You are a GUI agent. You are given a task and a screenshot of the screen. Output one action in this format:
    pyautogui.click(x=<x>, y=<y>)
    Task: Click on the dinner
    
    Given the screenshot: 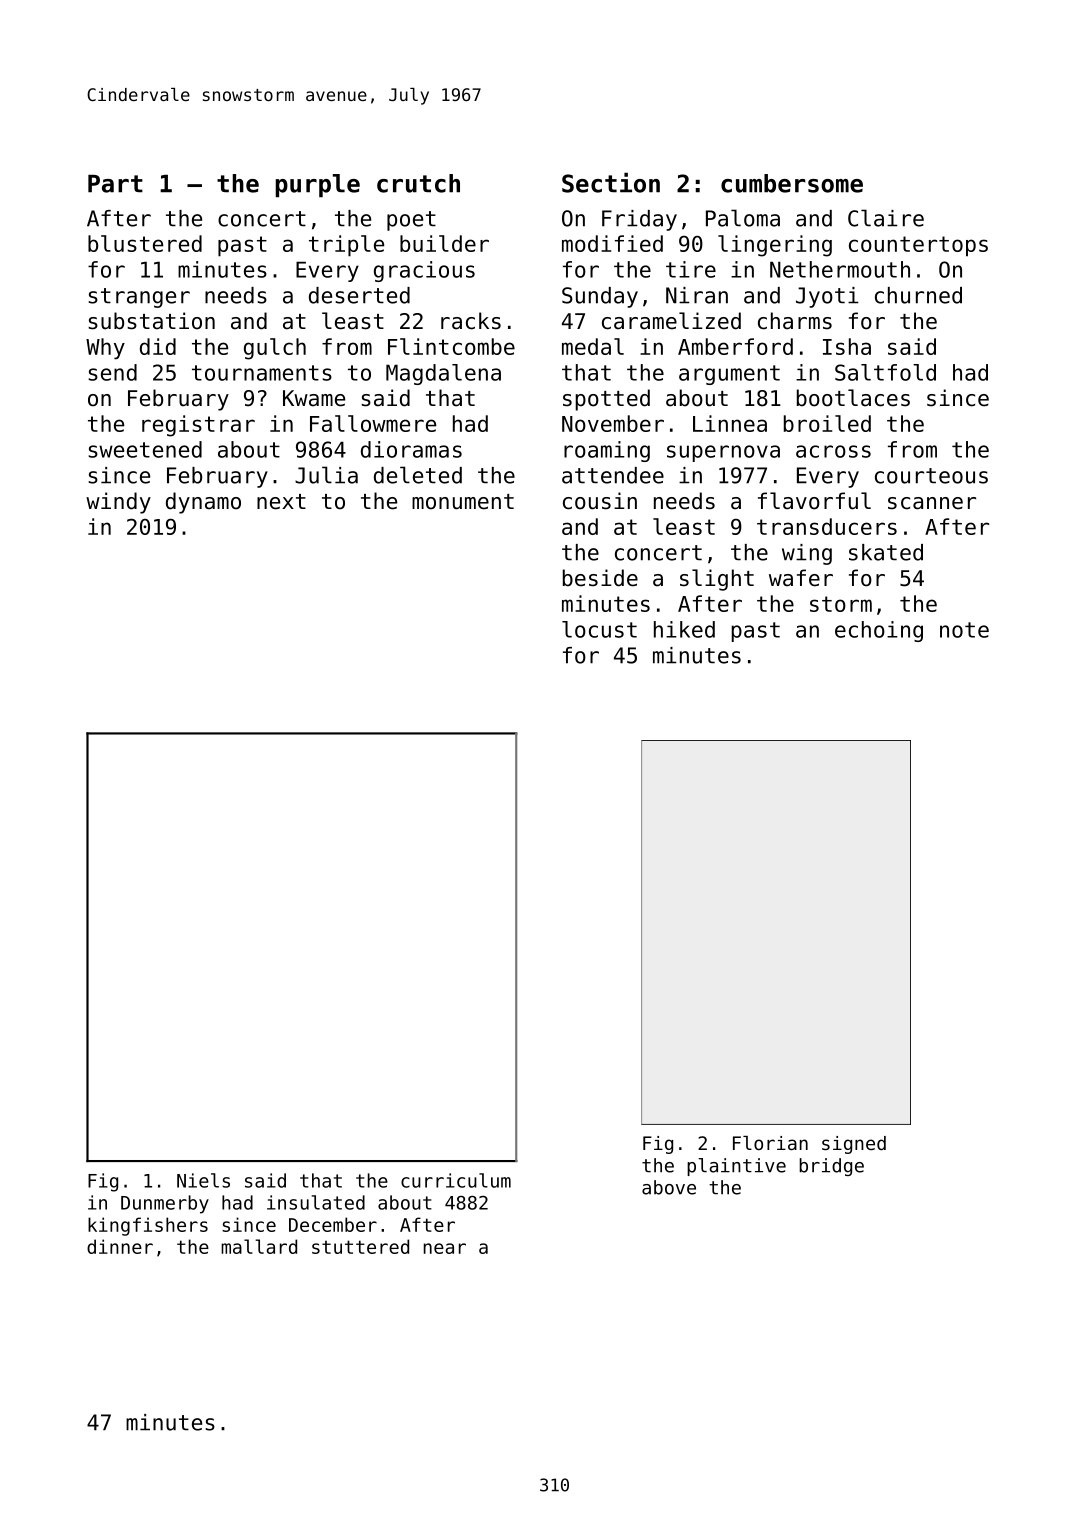 What is the action you would take?
    pyautogui.click(x=120, y=1246)
